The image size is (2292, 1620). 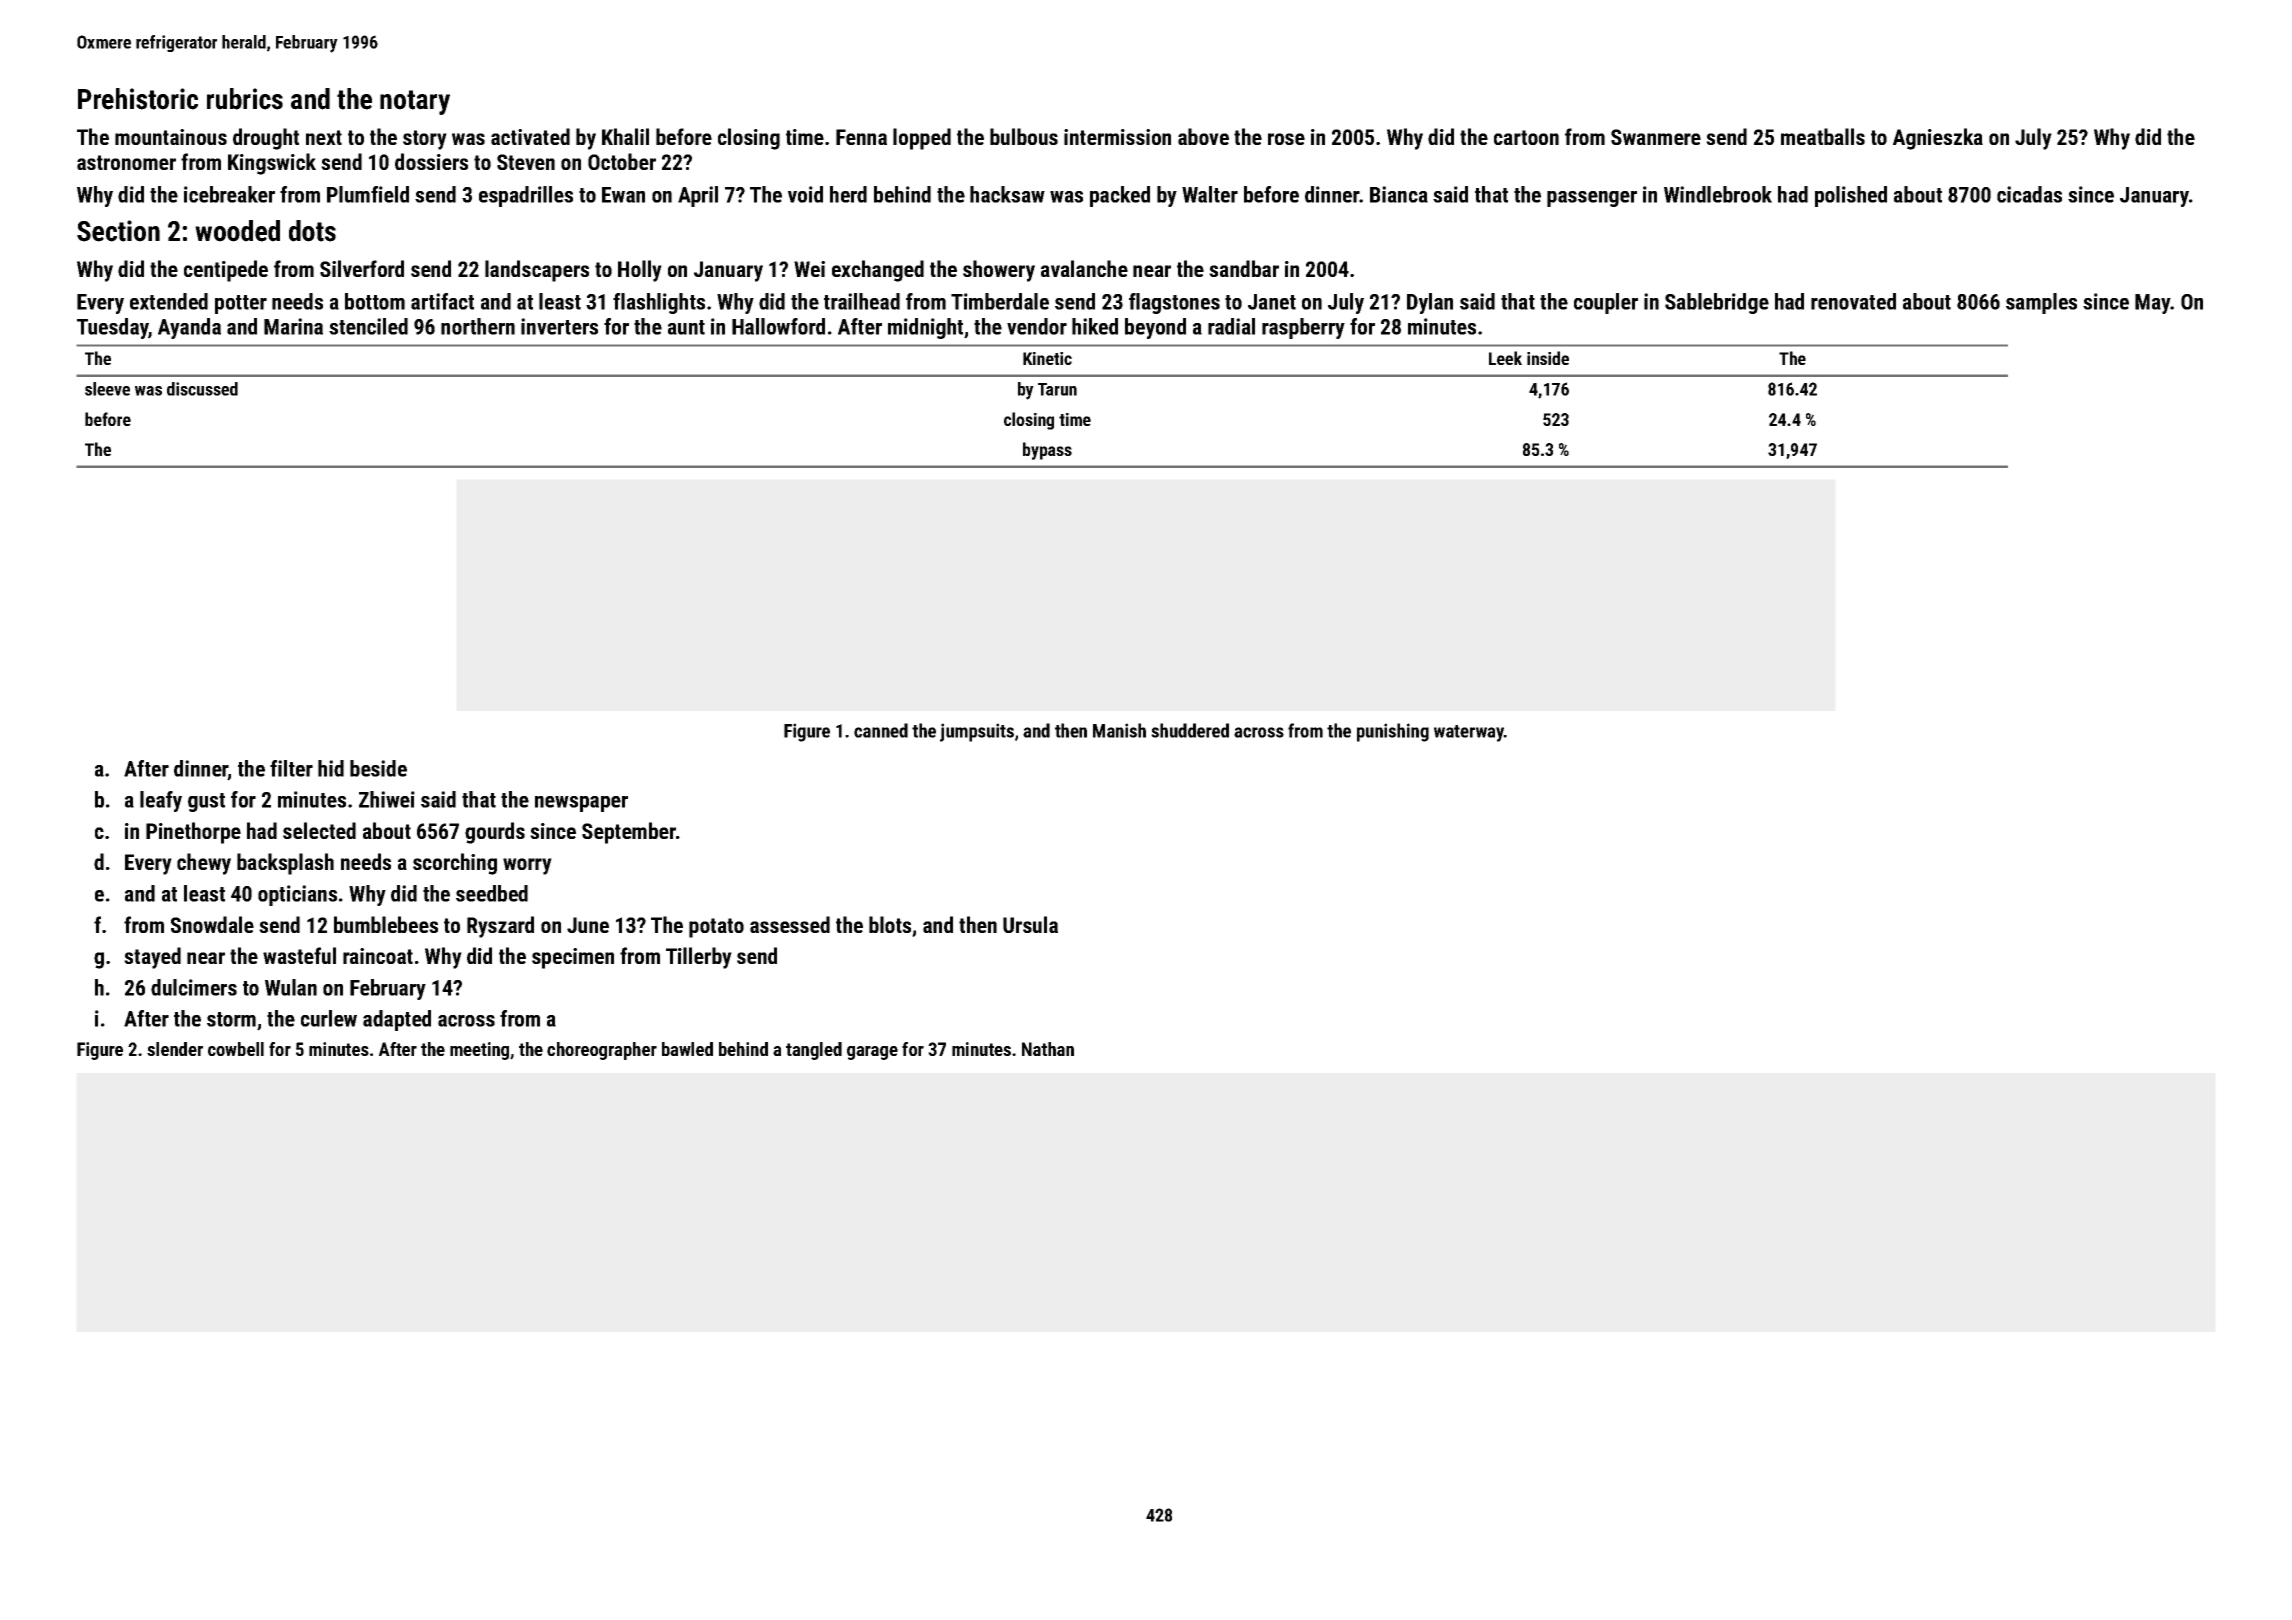 I want to click on stenciled, so click(x=368, y=326).
